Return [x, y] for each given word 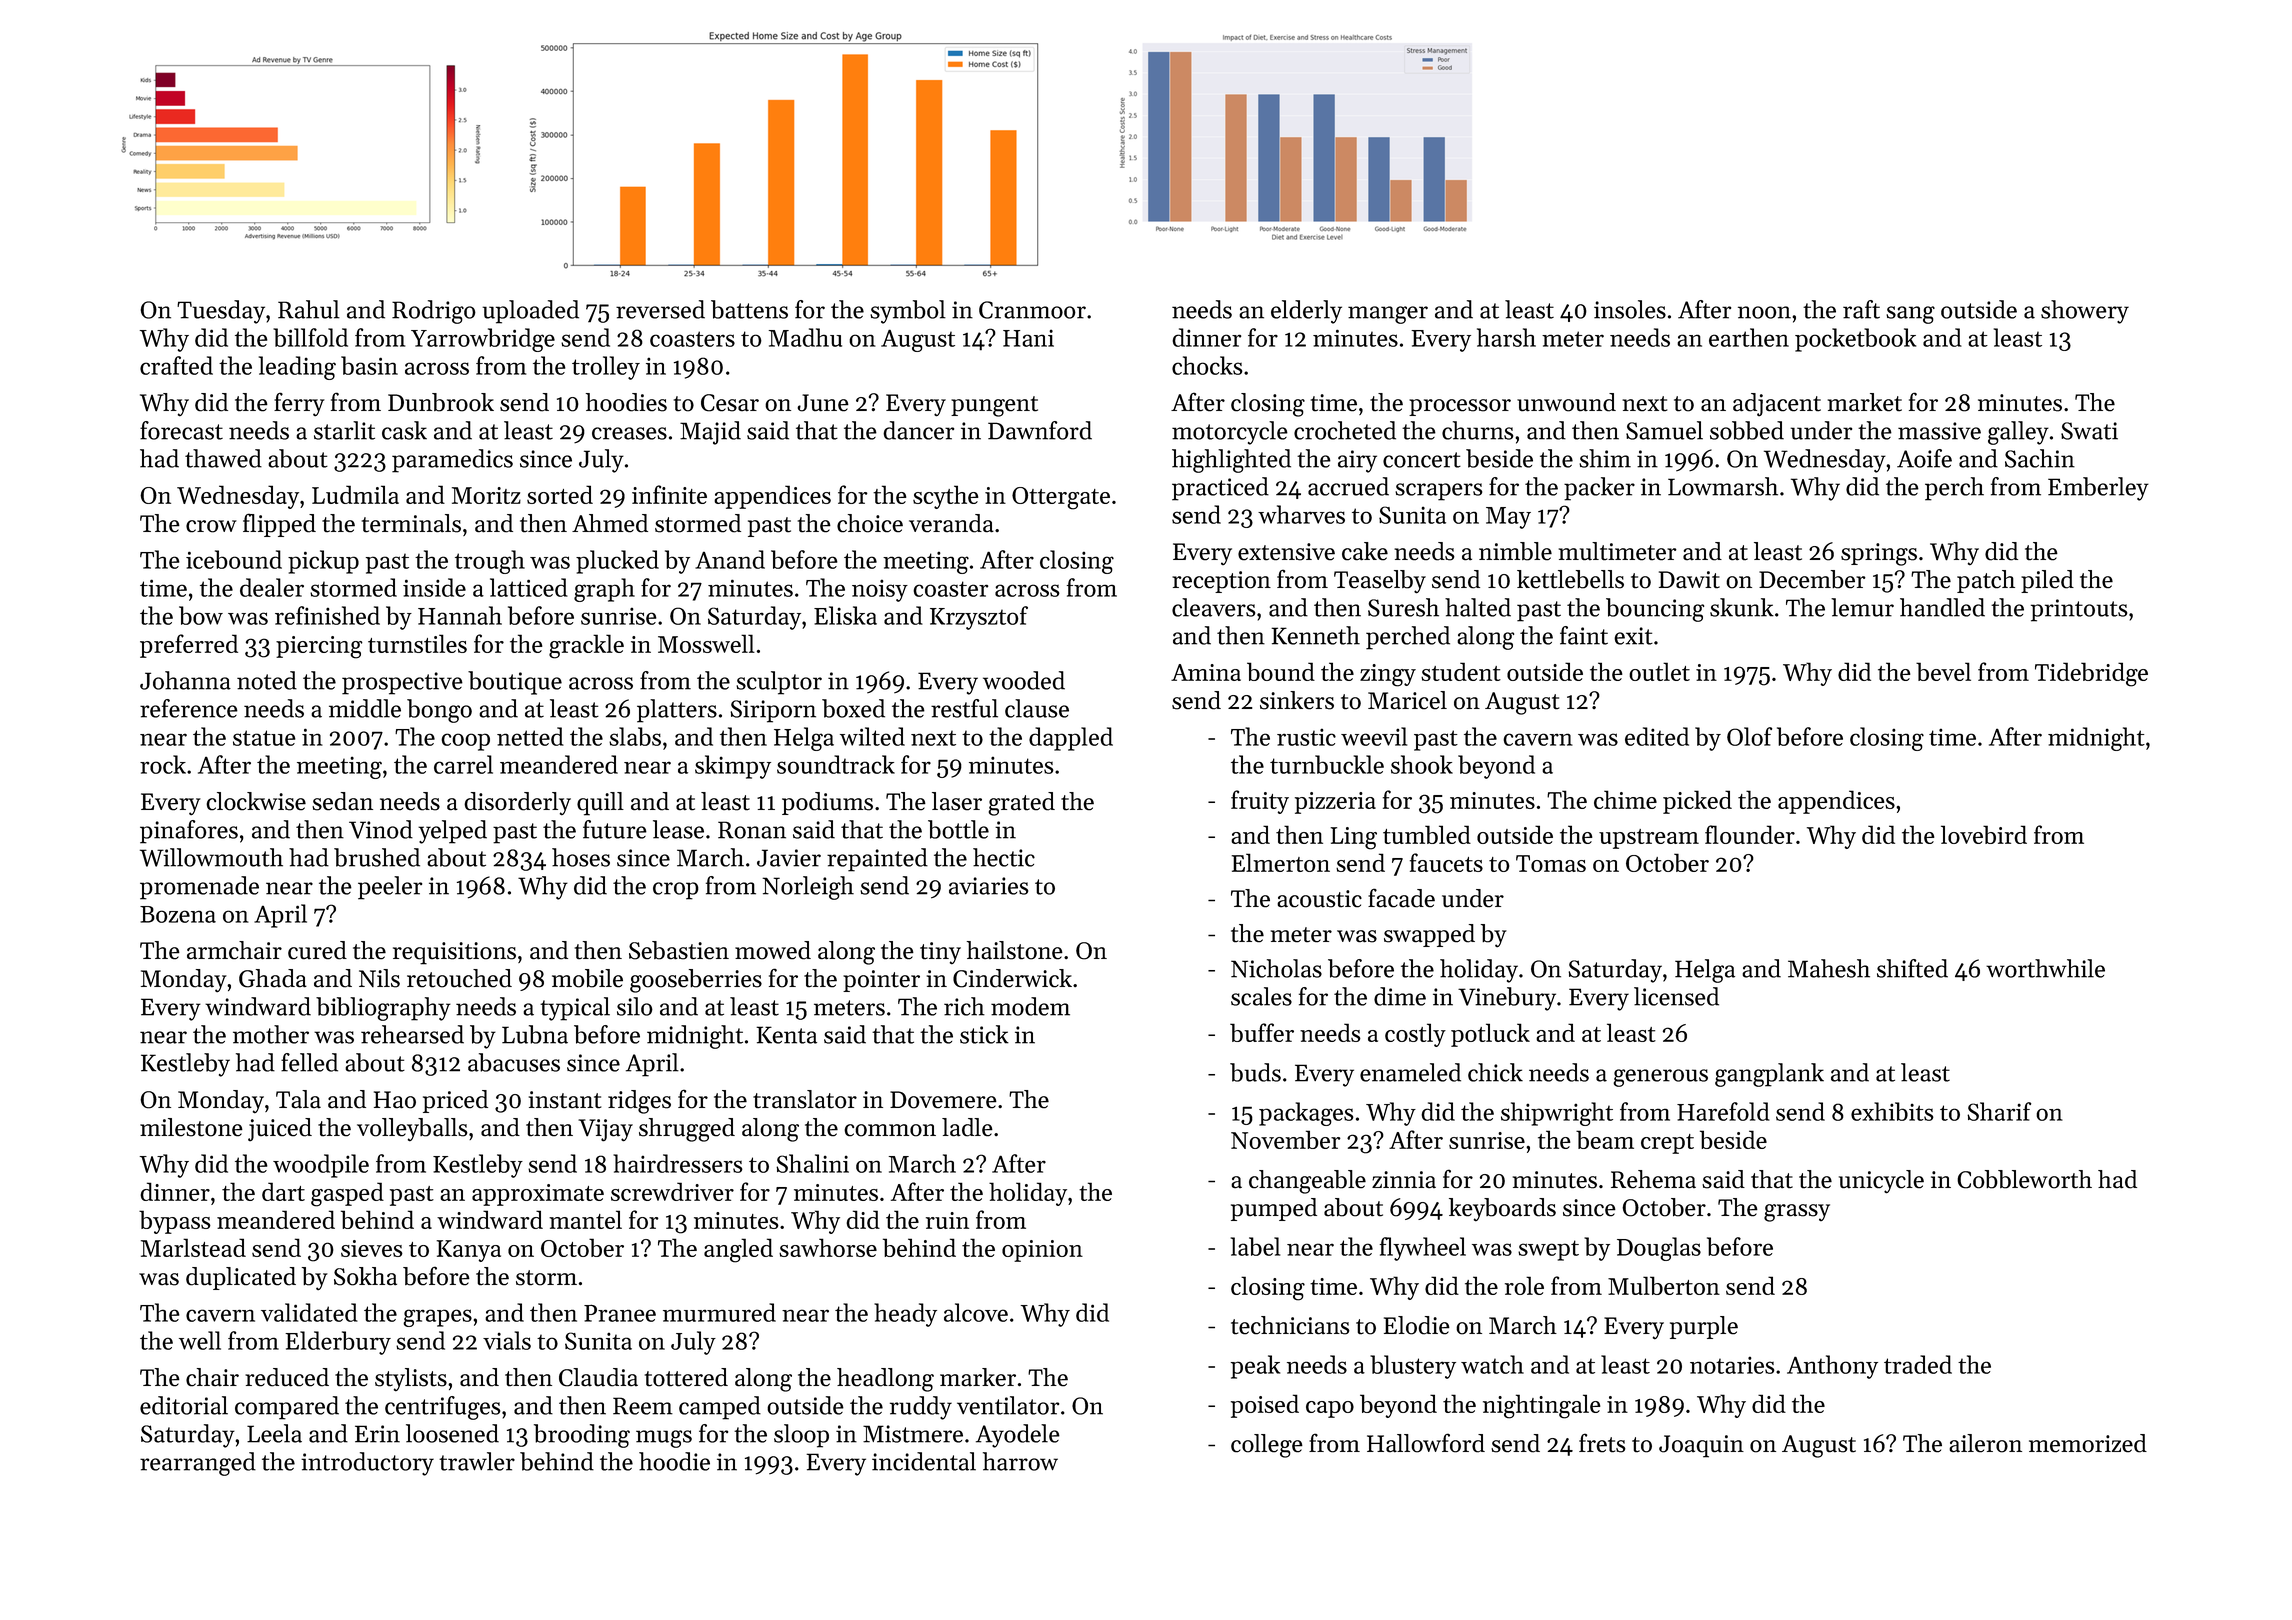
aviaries [988, 886]
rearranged [198, 1464]
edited [1657, 736]
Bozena [178, 914]
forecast [181, 430]
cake [1365, 551]
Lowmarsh [1723, 486]
